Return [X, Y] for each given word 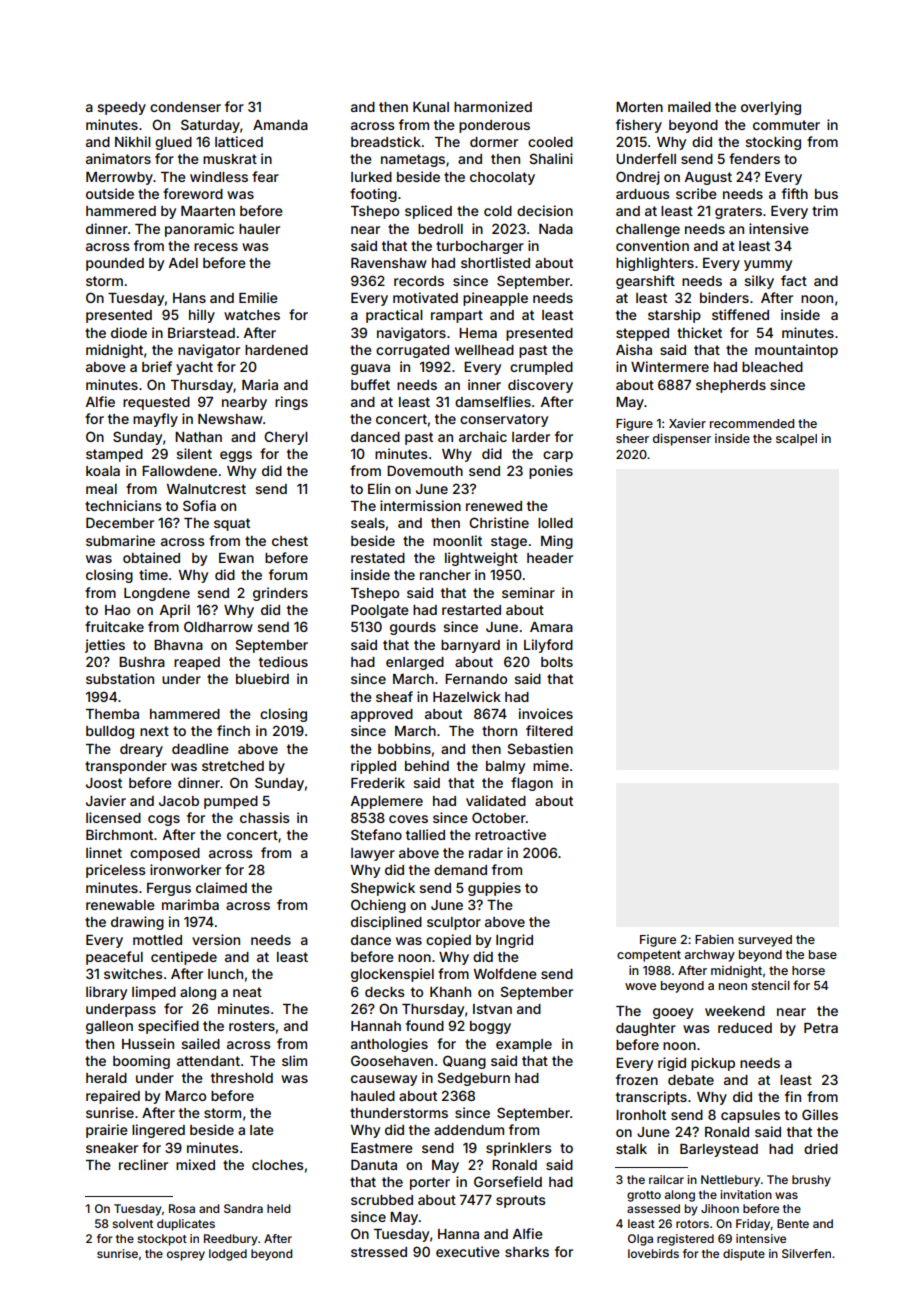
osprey [186, 1256]
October [499, 817]
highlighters [655, 264]
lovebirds [653, 1253]
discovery [540, 386]
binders [724, 297]
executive [468, 1251]
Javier [106, 800]
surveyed [765, 941]
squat [232, 524]
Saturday [210, 126]
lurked [371, 177]
